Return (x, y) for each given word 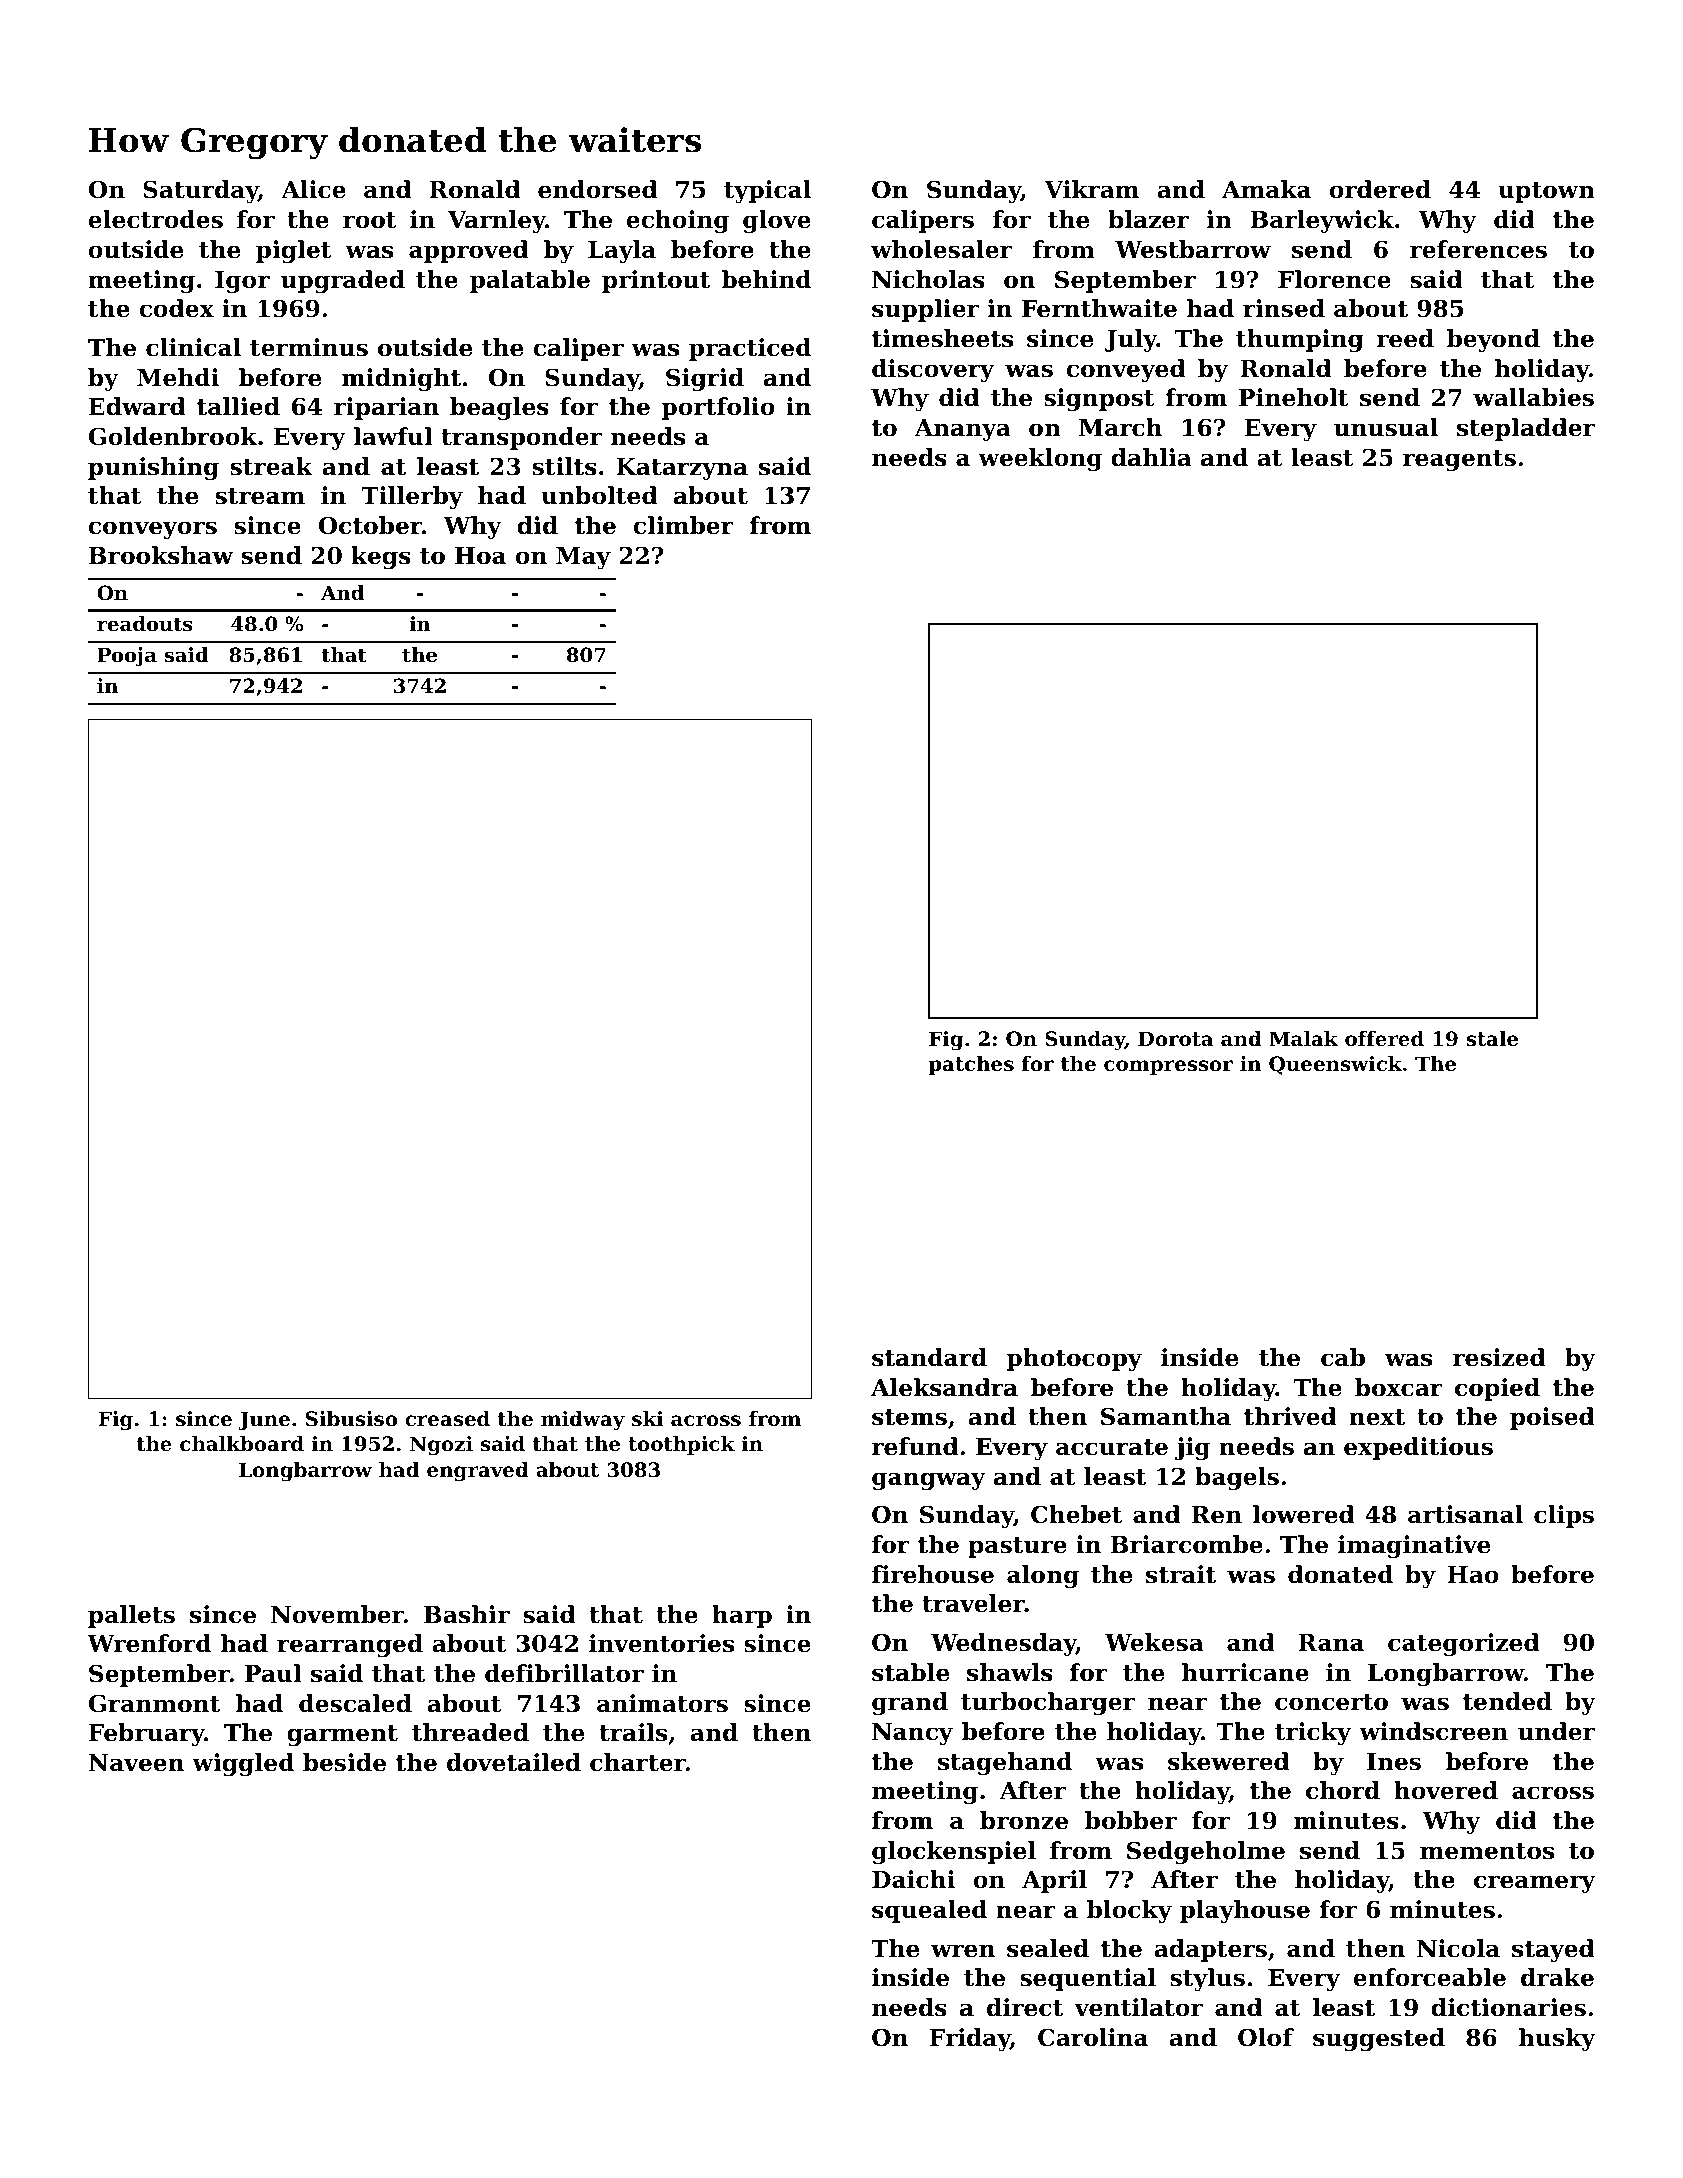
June (264, 1420)
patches (971, 1065)
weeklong (1040, 459)
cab (1343, 1357)
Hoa (480, 556)
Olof (1266, 2037)
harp (742, 1616)
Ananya (963, 430)
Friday (970, 2039)
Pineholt (1294, 397)
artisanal (1465, 1514)
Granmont (154, 1703)
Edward (137, 406)
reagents (1459, 460)
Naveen (136, 1763)
